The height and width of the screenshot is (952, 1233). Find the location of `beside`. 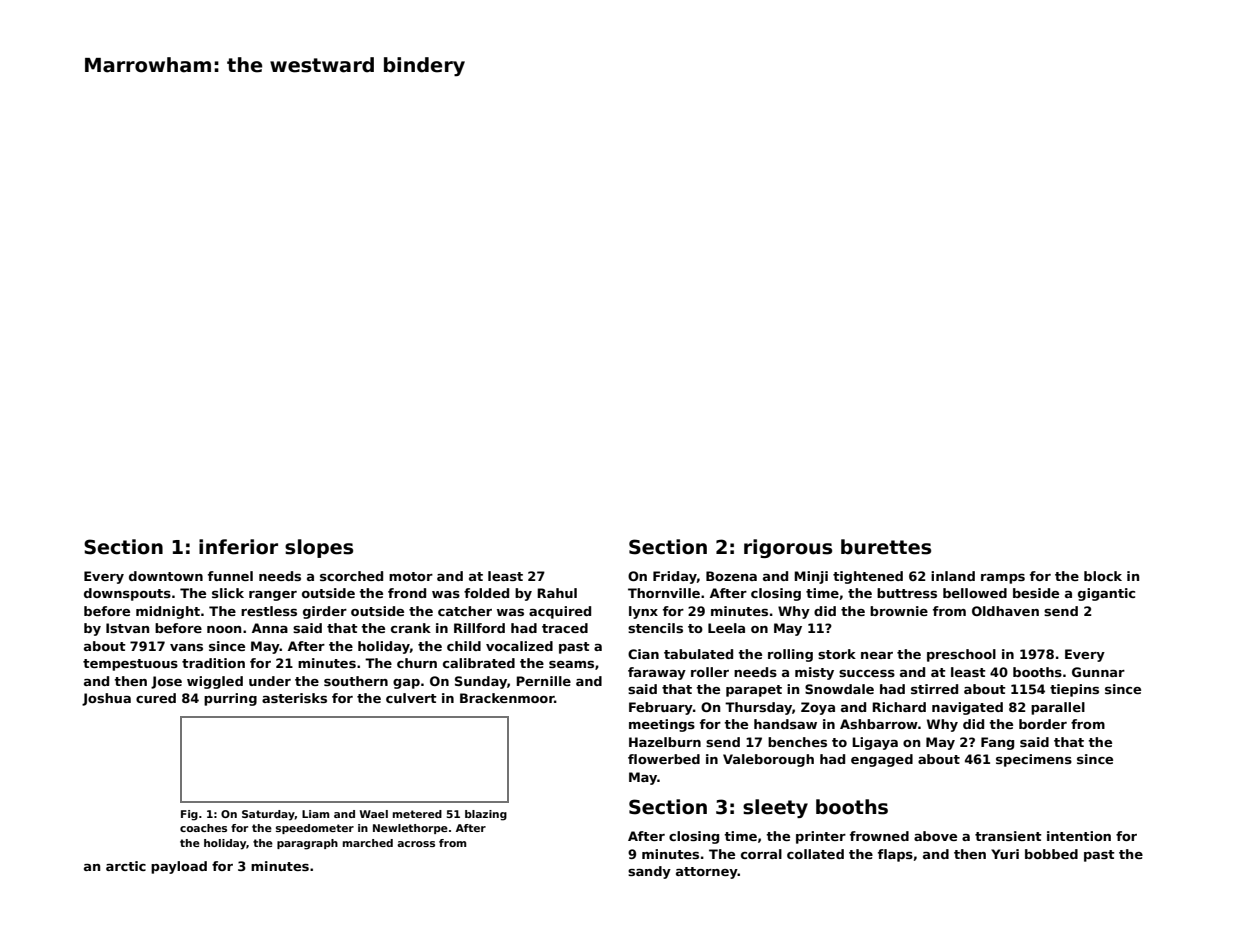

beside is located at coordinates (1036, 593).
